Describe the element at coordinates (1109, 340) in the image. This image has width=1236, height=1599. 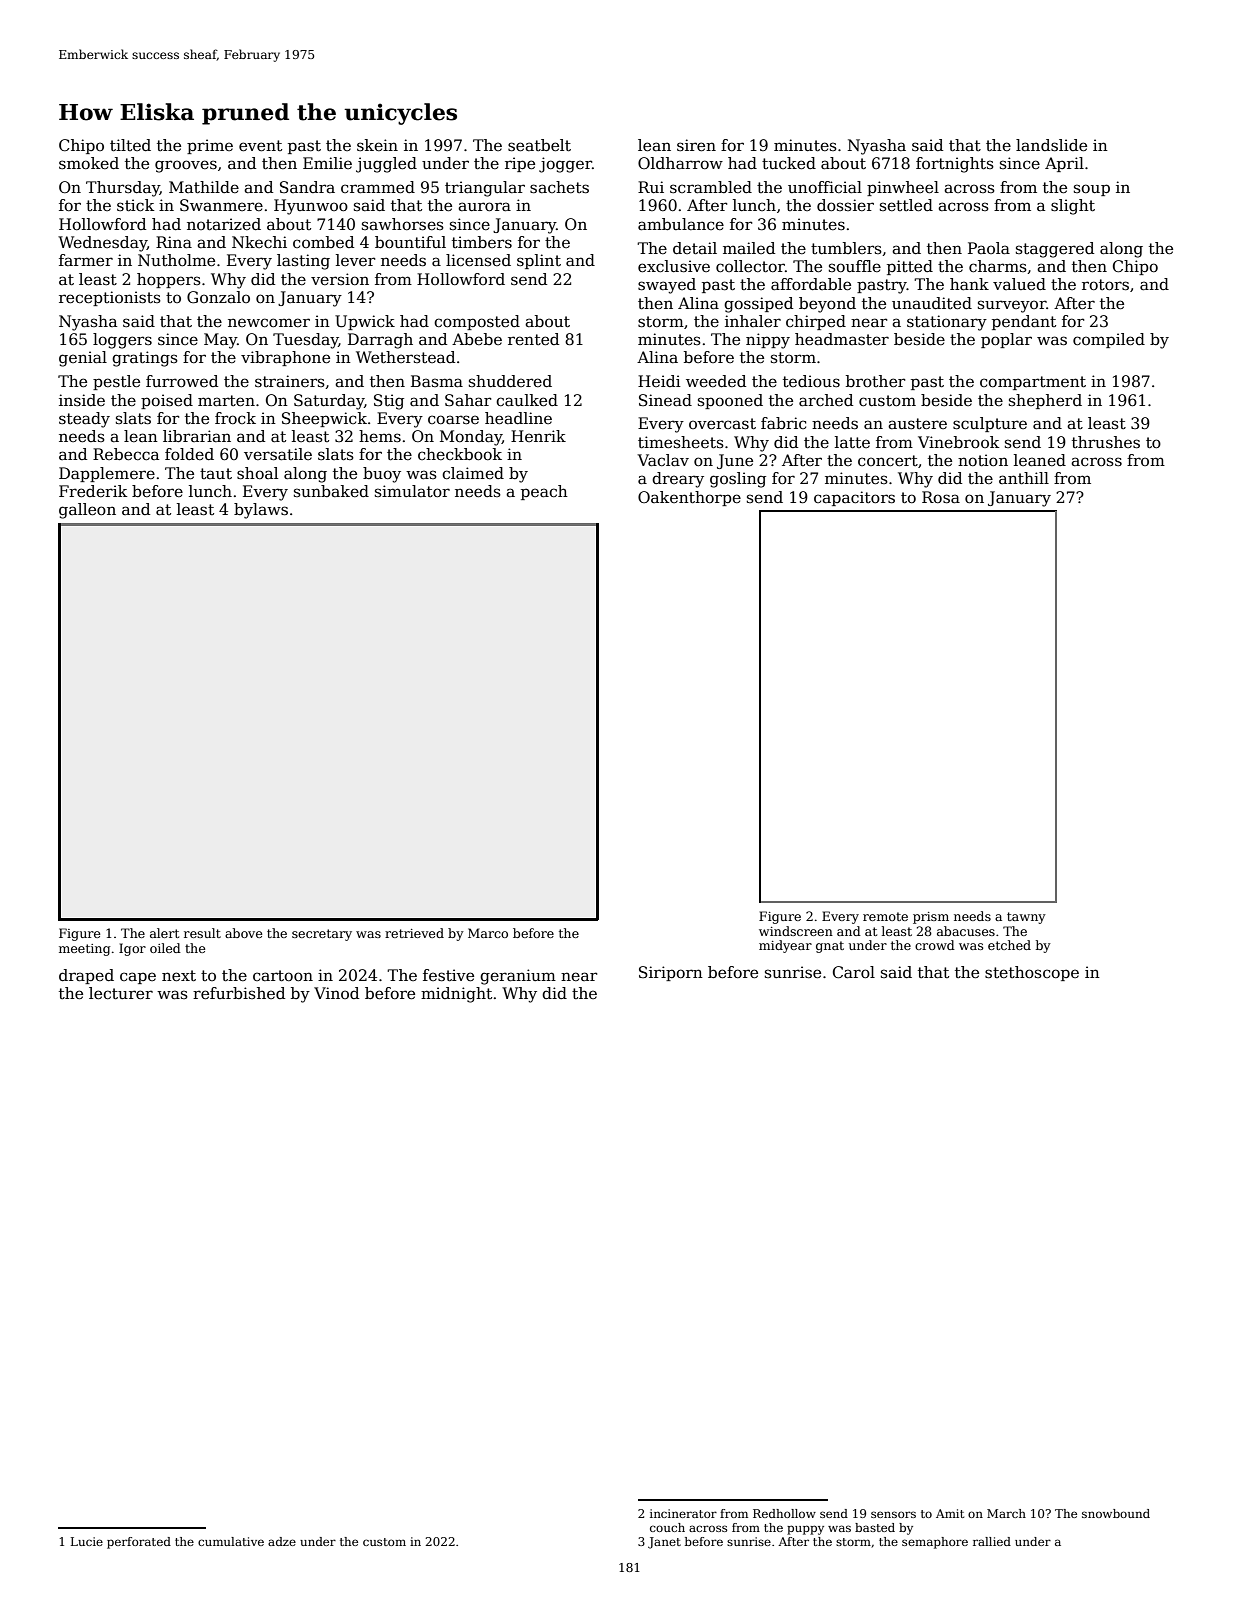
I see `compiled` at that location.
